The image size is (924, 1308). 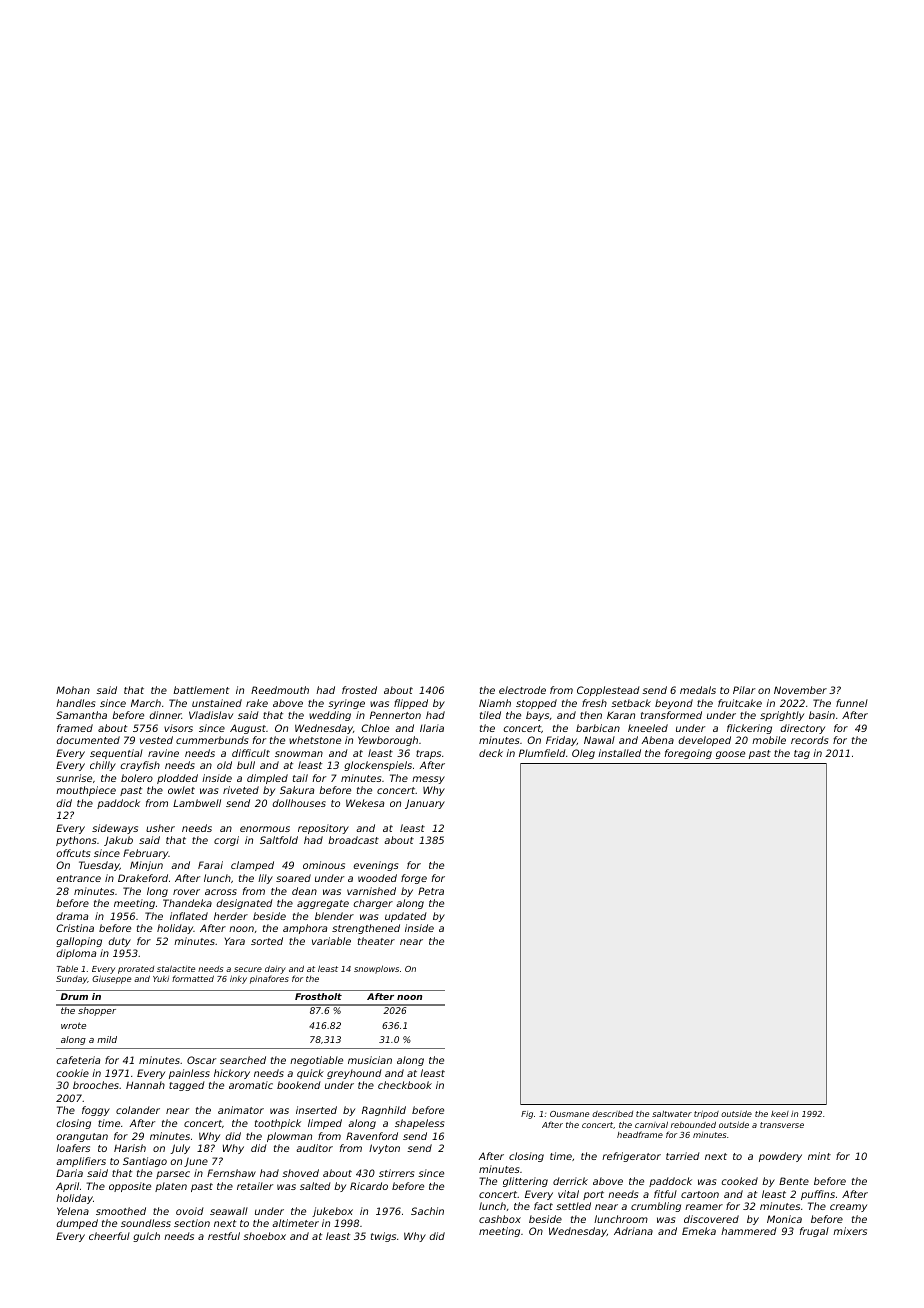 What do you see at coordinates (173, 1175) in the page?
I see `parsec` at bounding box center [173, 1175].
